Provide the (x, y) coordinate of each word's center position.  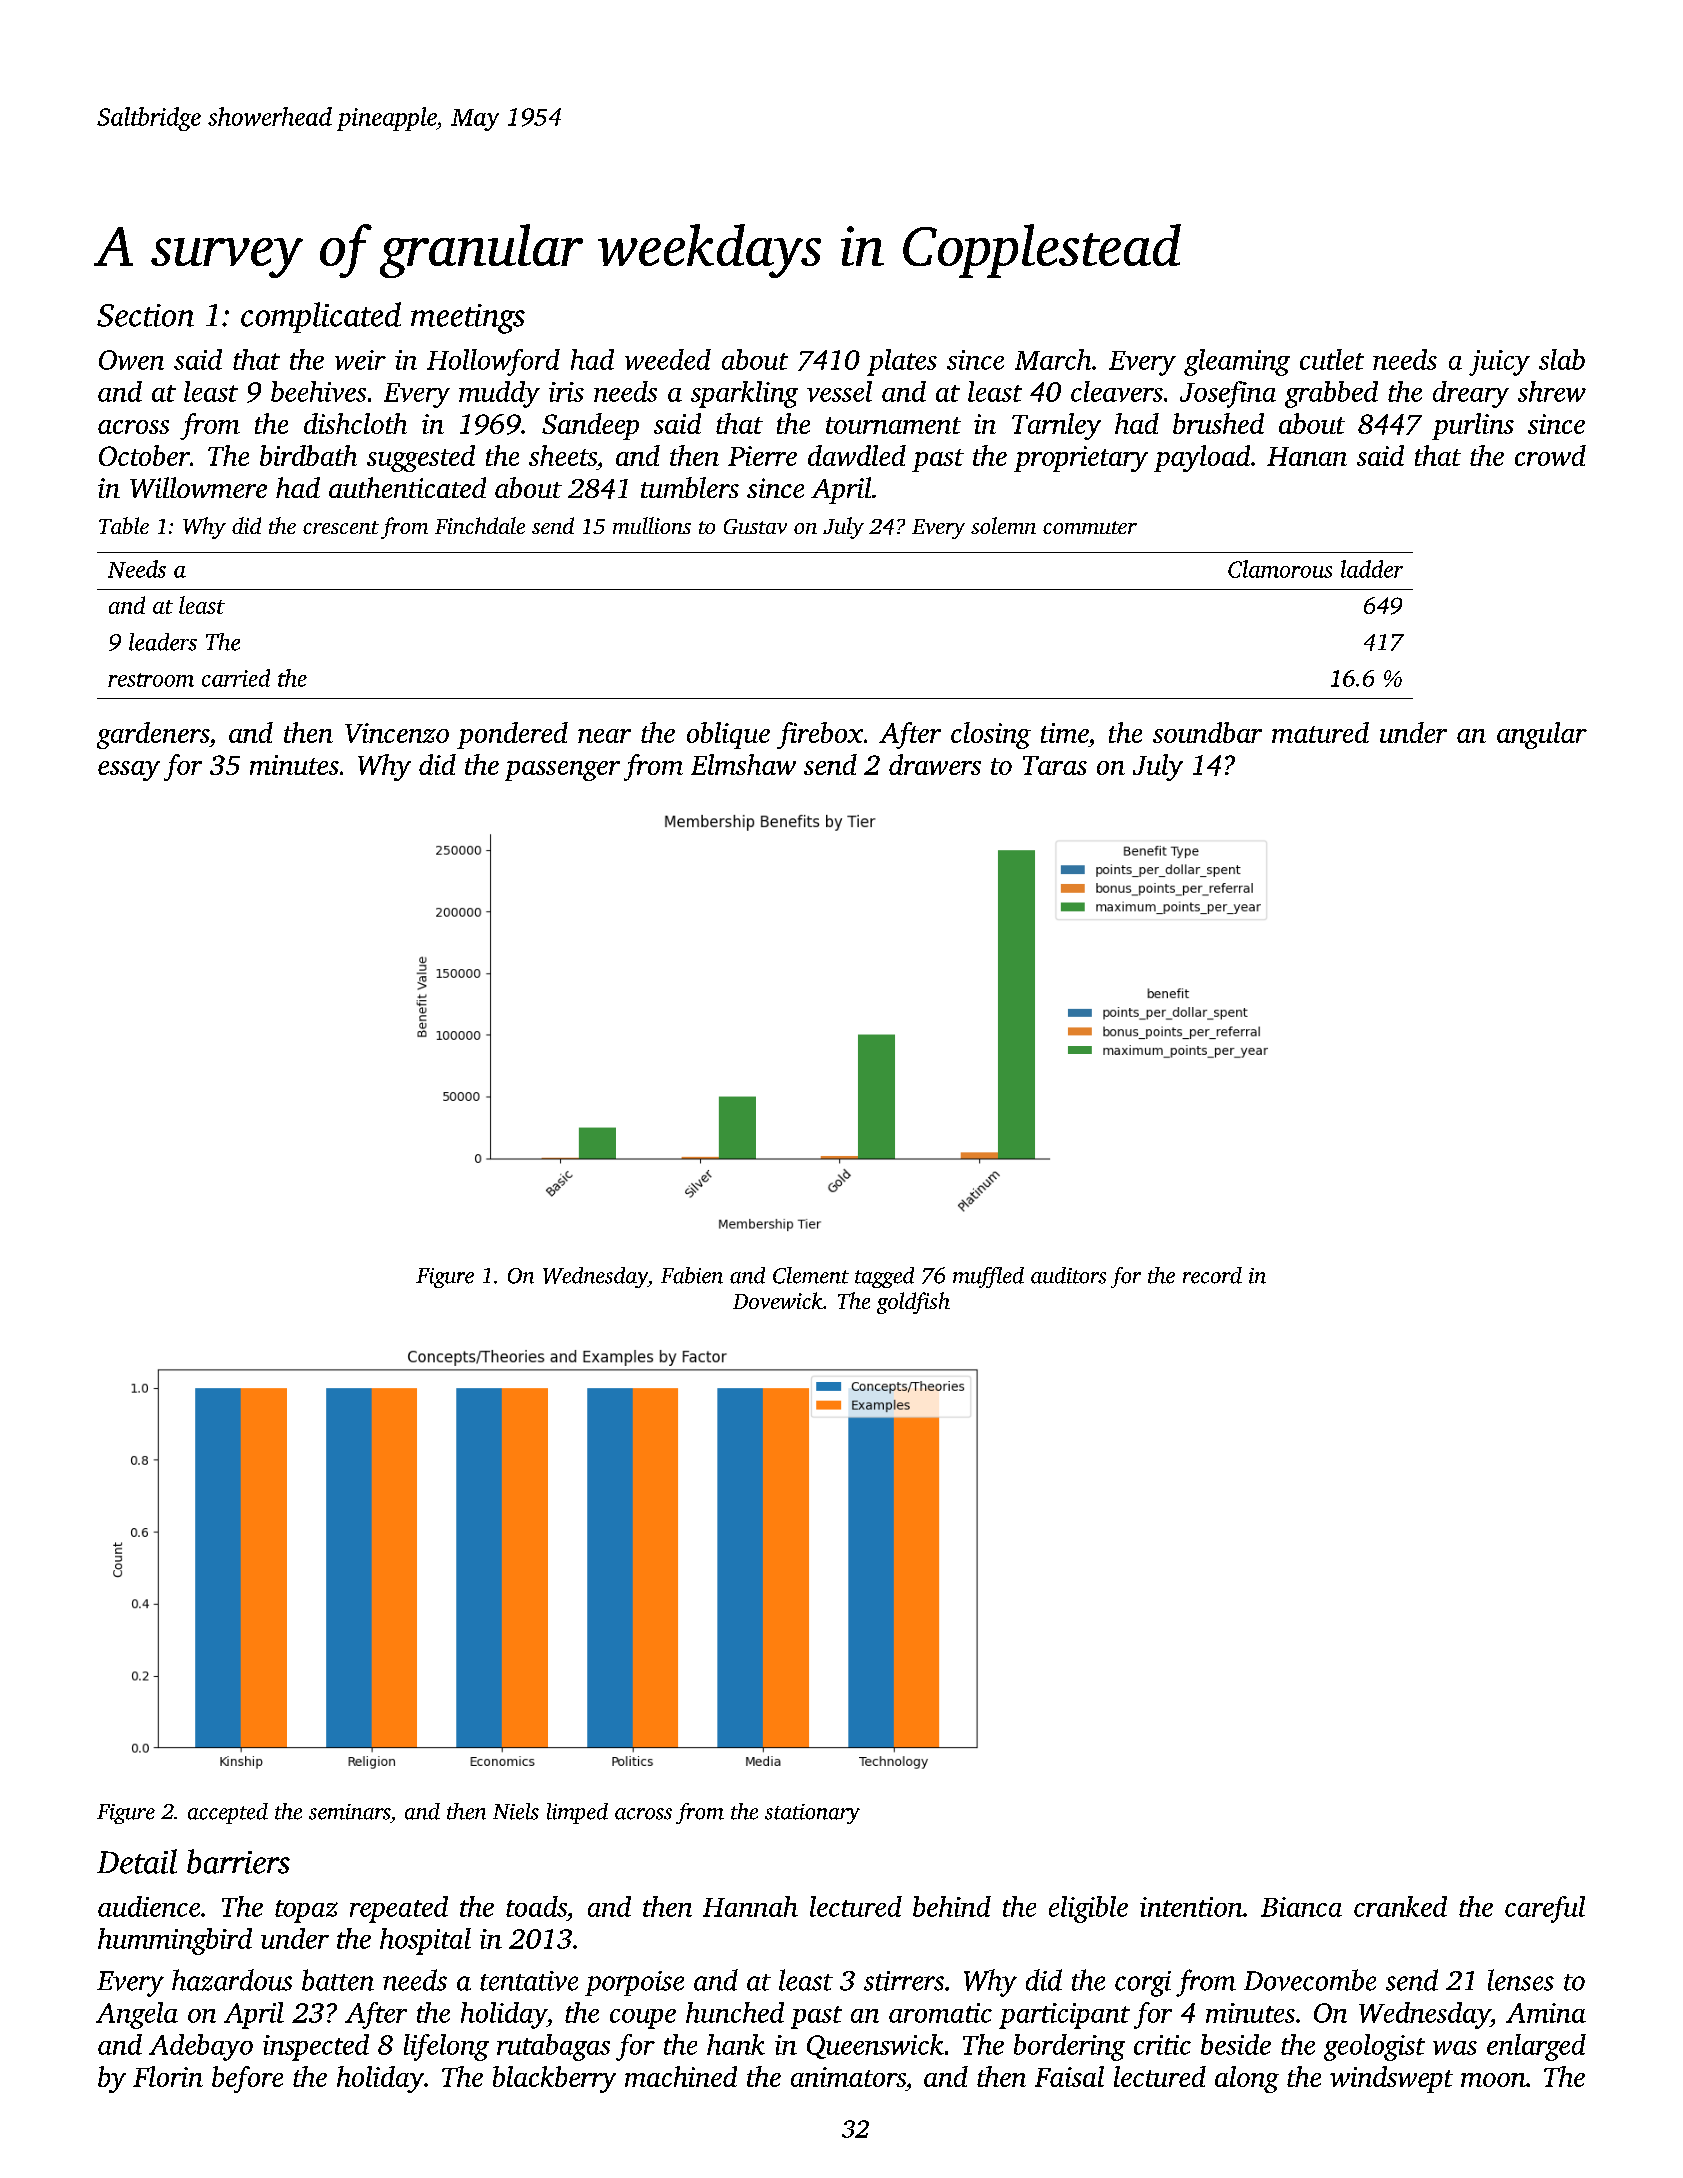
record (1212, 1275)
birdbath (308, 455)
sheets (563, 455)
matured (1320, 732)
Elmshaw (743, 764)
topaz (306, 1911)
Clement (811, 1275)
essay (129, 771)
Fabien (692, 1275)
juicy (1499, 363)
